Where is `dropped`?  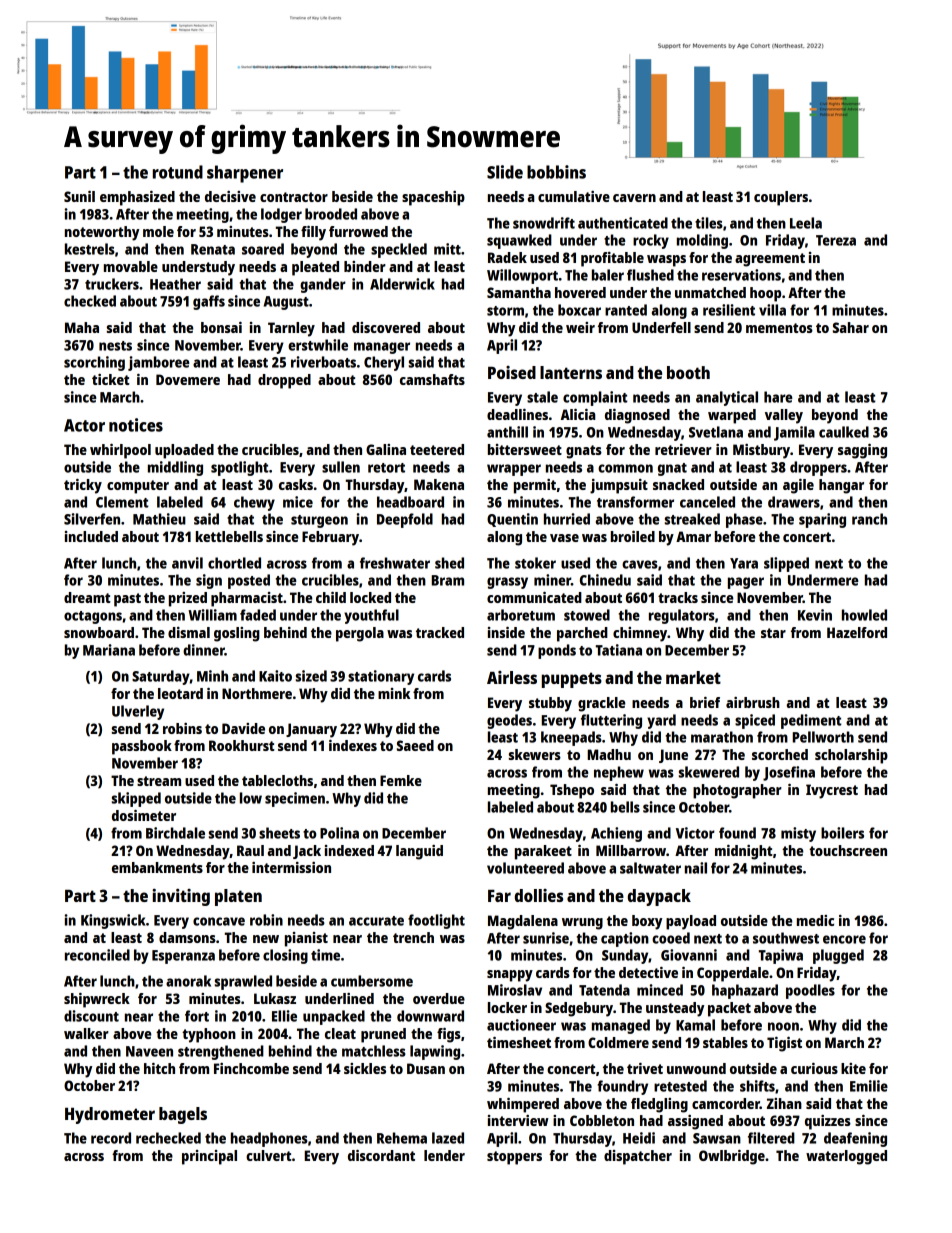
dropped is located at coordinates (284, 381).
